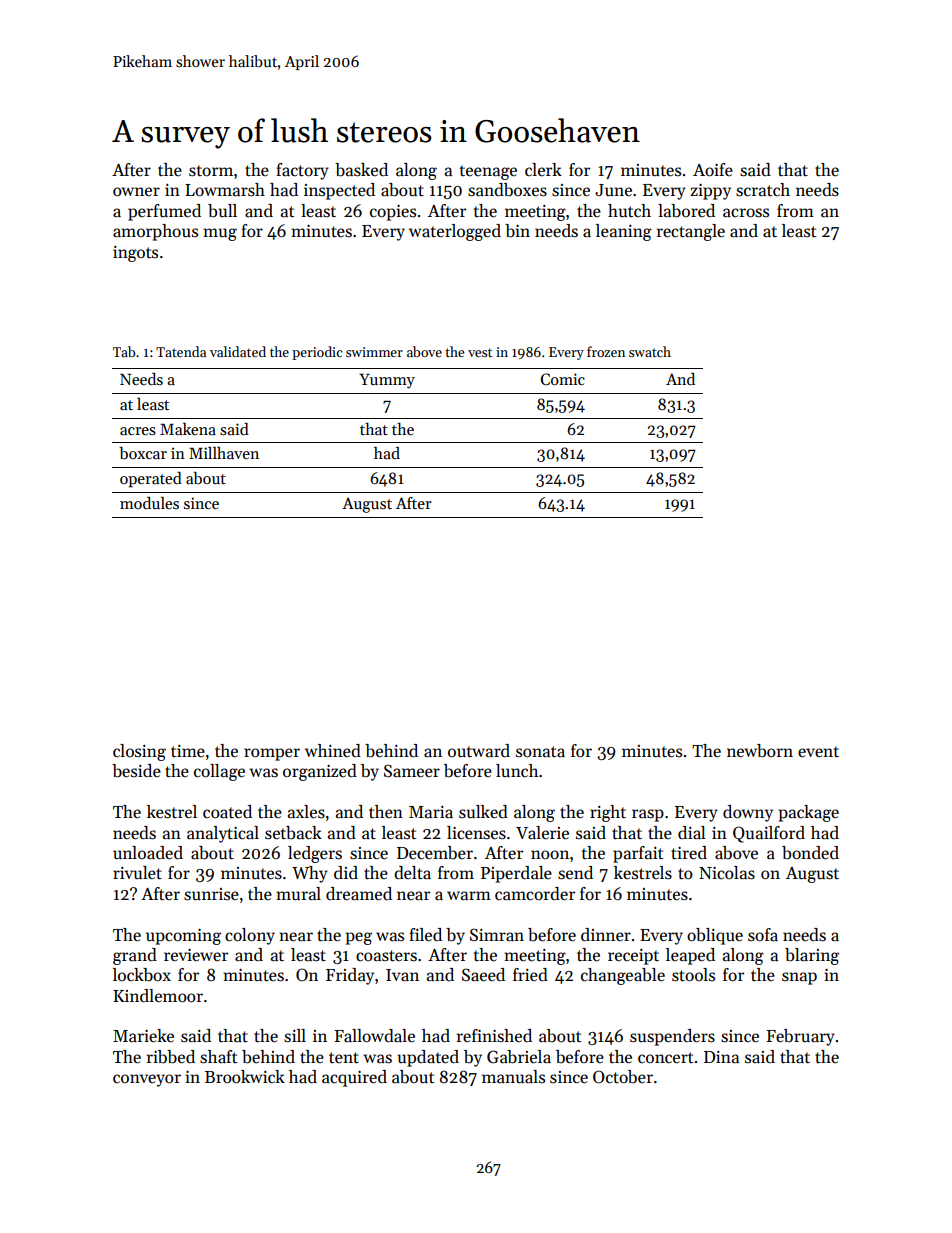 The width and height of the image is (952, 1233). What do you see at coordinates (513, 1077) in the image?
I see `manuals` at bounding box center [513, 1077].
